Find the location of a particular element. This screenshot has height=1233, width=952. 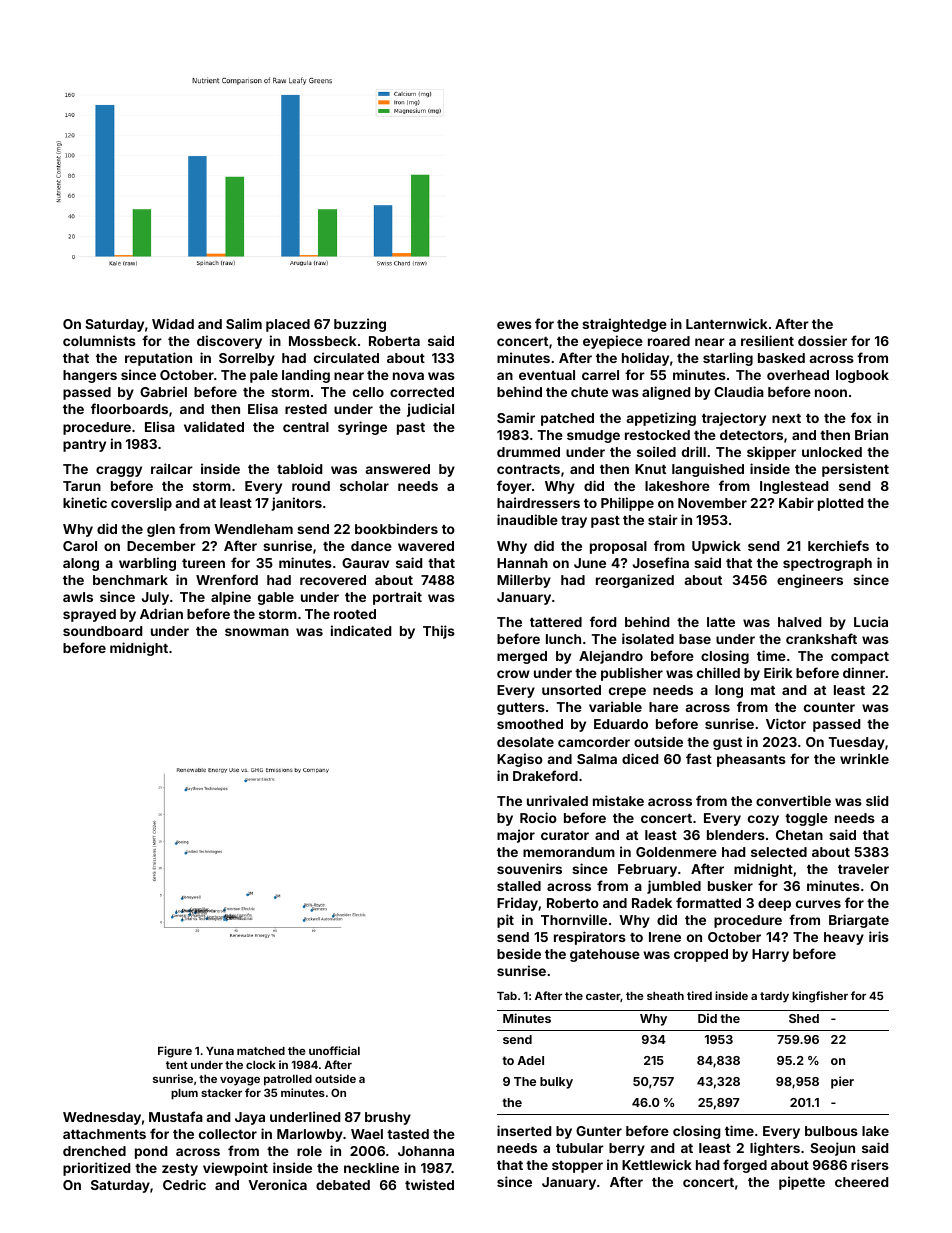

inserted is located at coordinates (524, 1130).
